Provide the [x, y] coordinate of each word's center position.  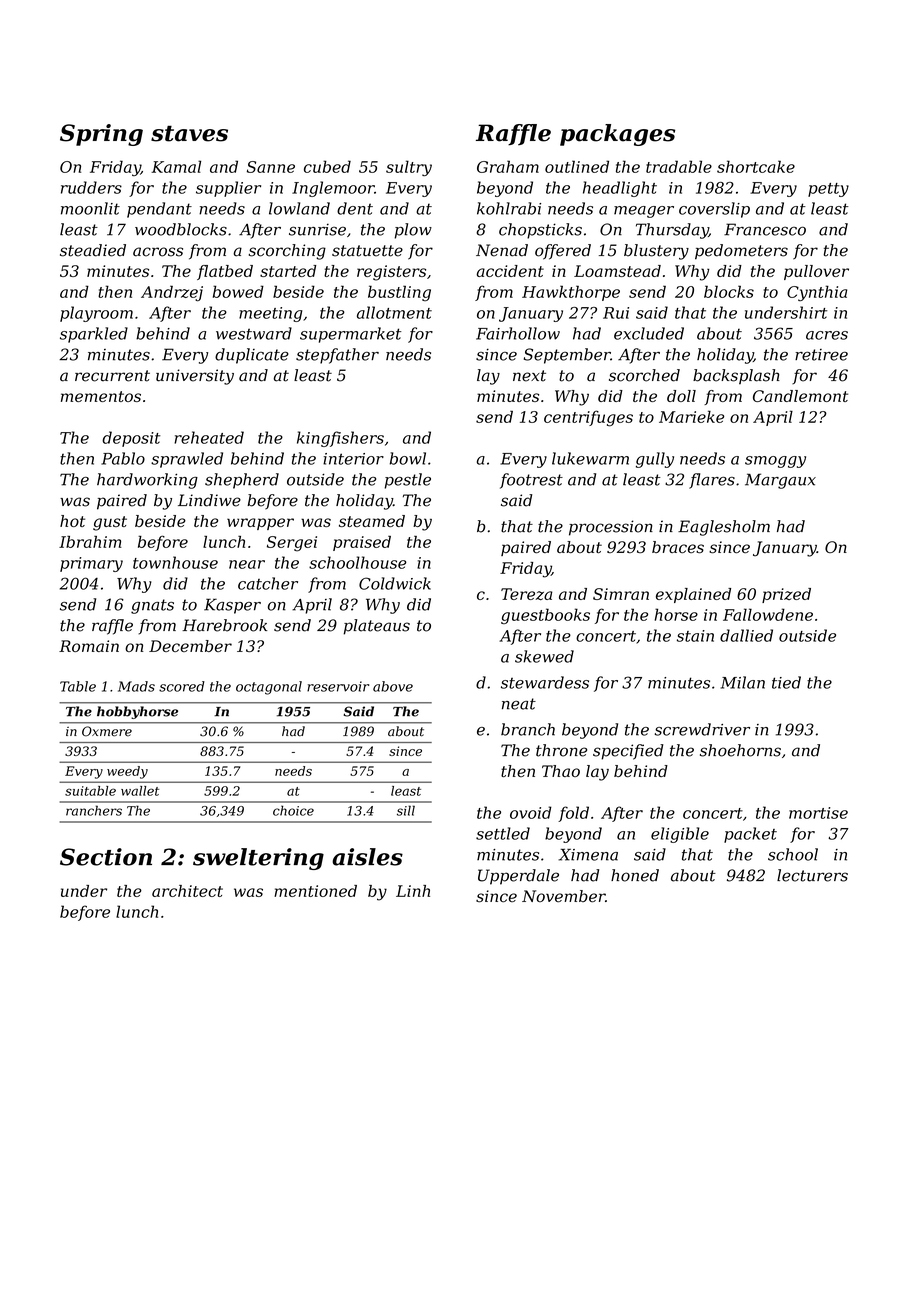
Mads [136, 686]
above [393, 686]
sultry [409, 168]
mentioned [315, 891]
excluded [649, 333]
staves [189, 134]
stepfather [337, 356]
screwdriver [702, 729]
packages [617, 135]
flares [712, 481]
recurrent [112, 376]
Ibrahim [90, 542]
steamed [372, 521]
